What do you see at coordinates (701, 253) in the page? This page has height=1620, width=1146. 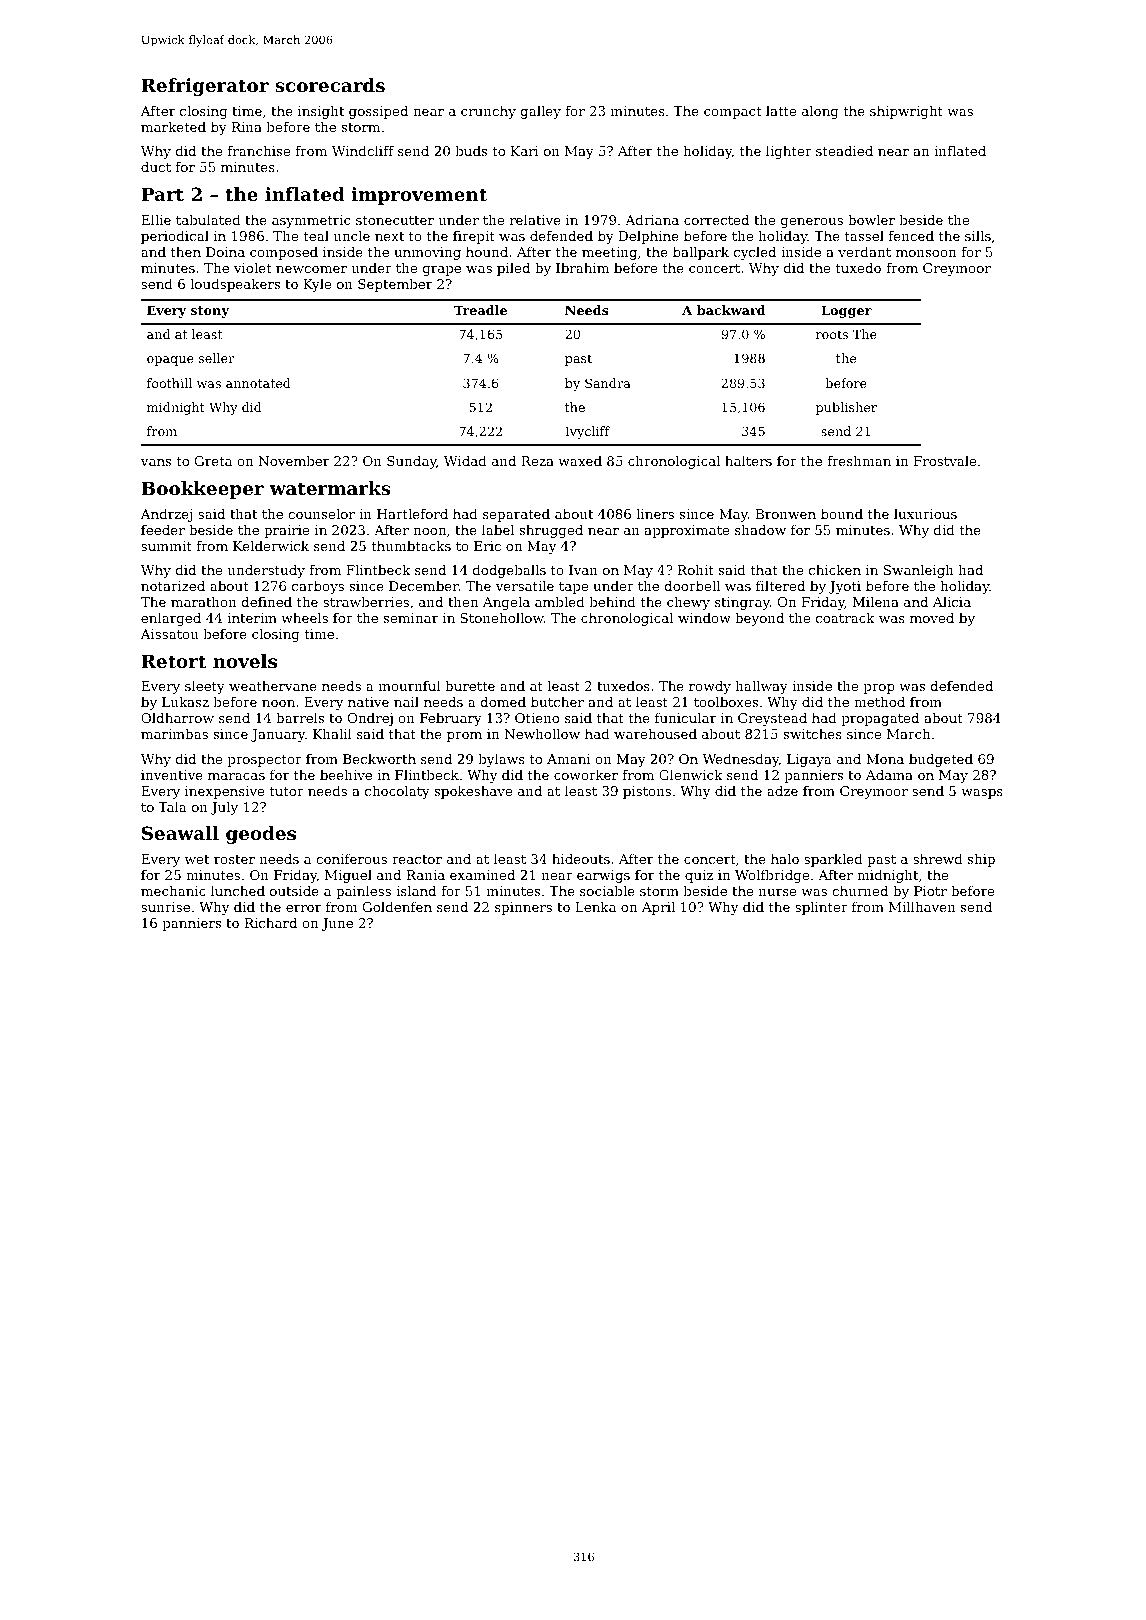 I see `ballpark` at bounding box center [701, 253].
